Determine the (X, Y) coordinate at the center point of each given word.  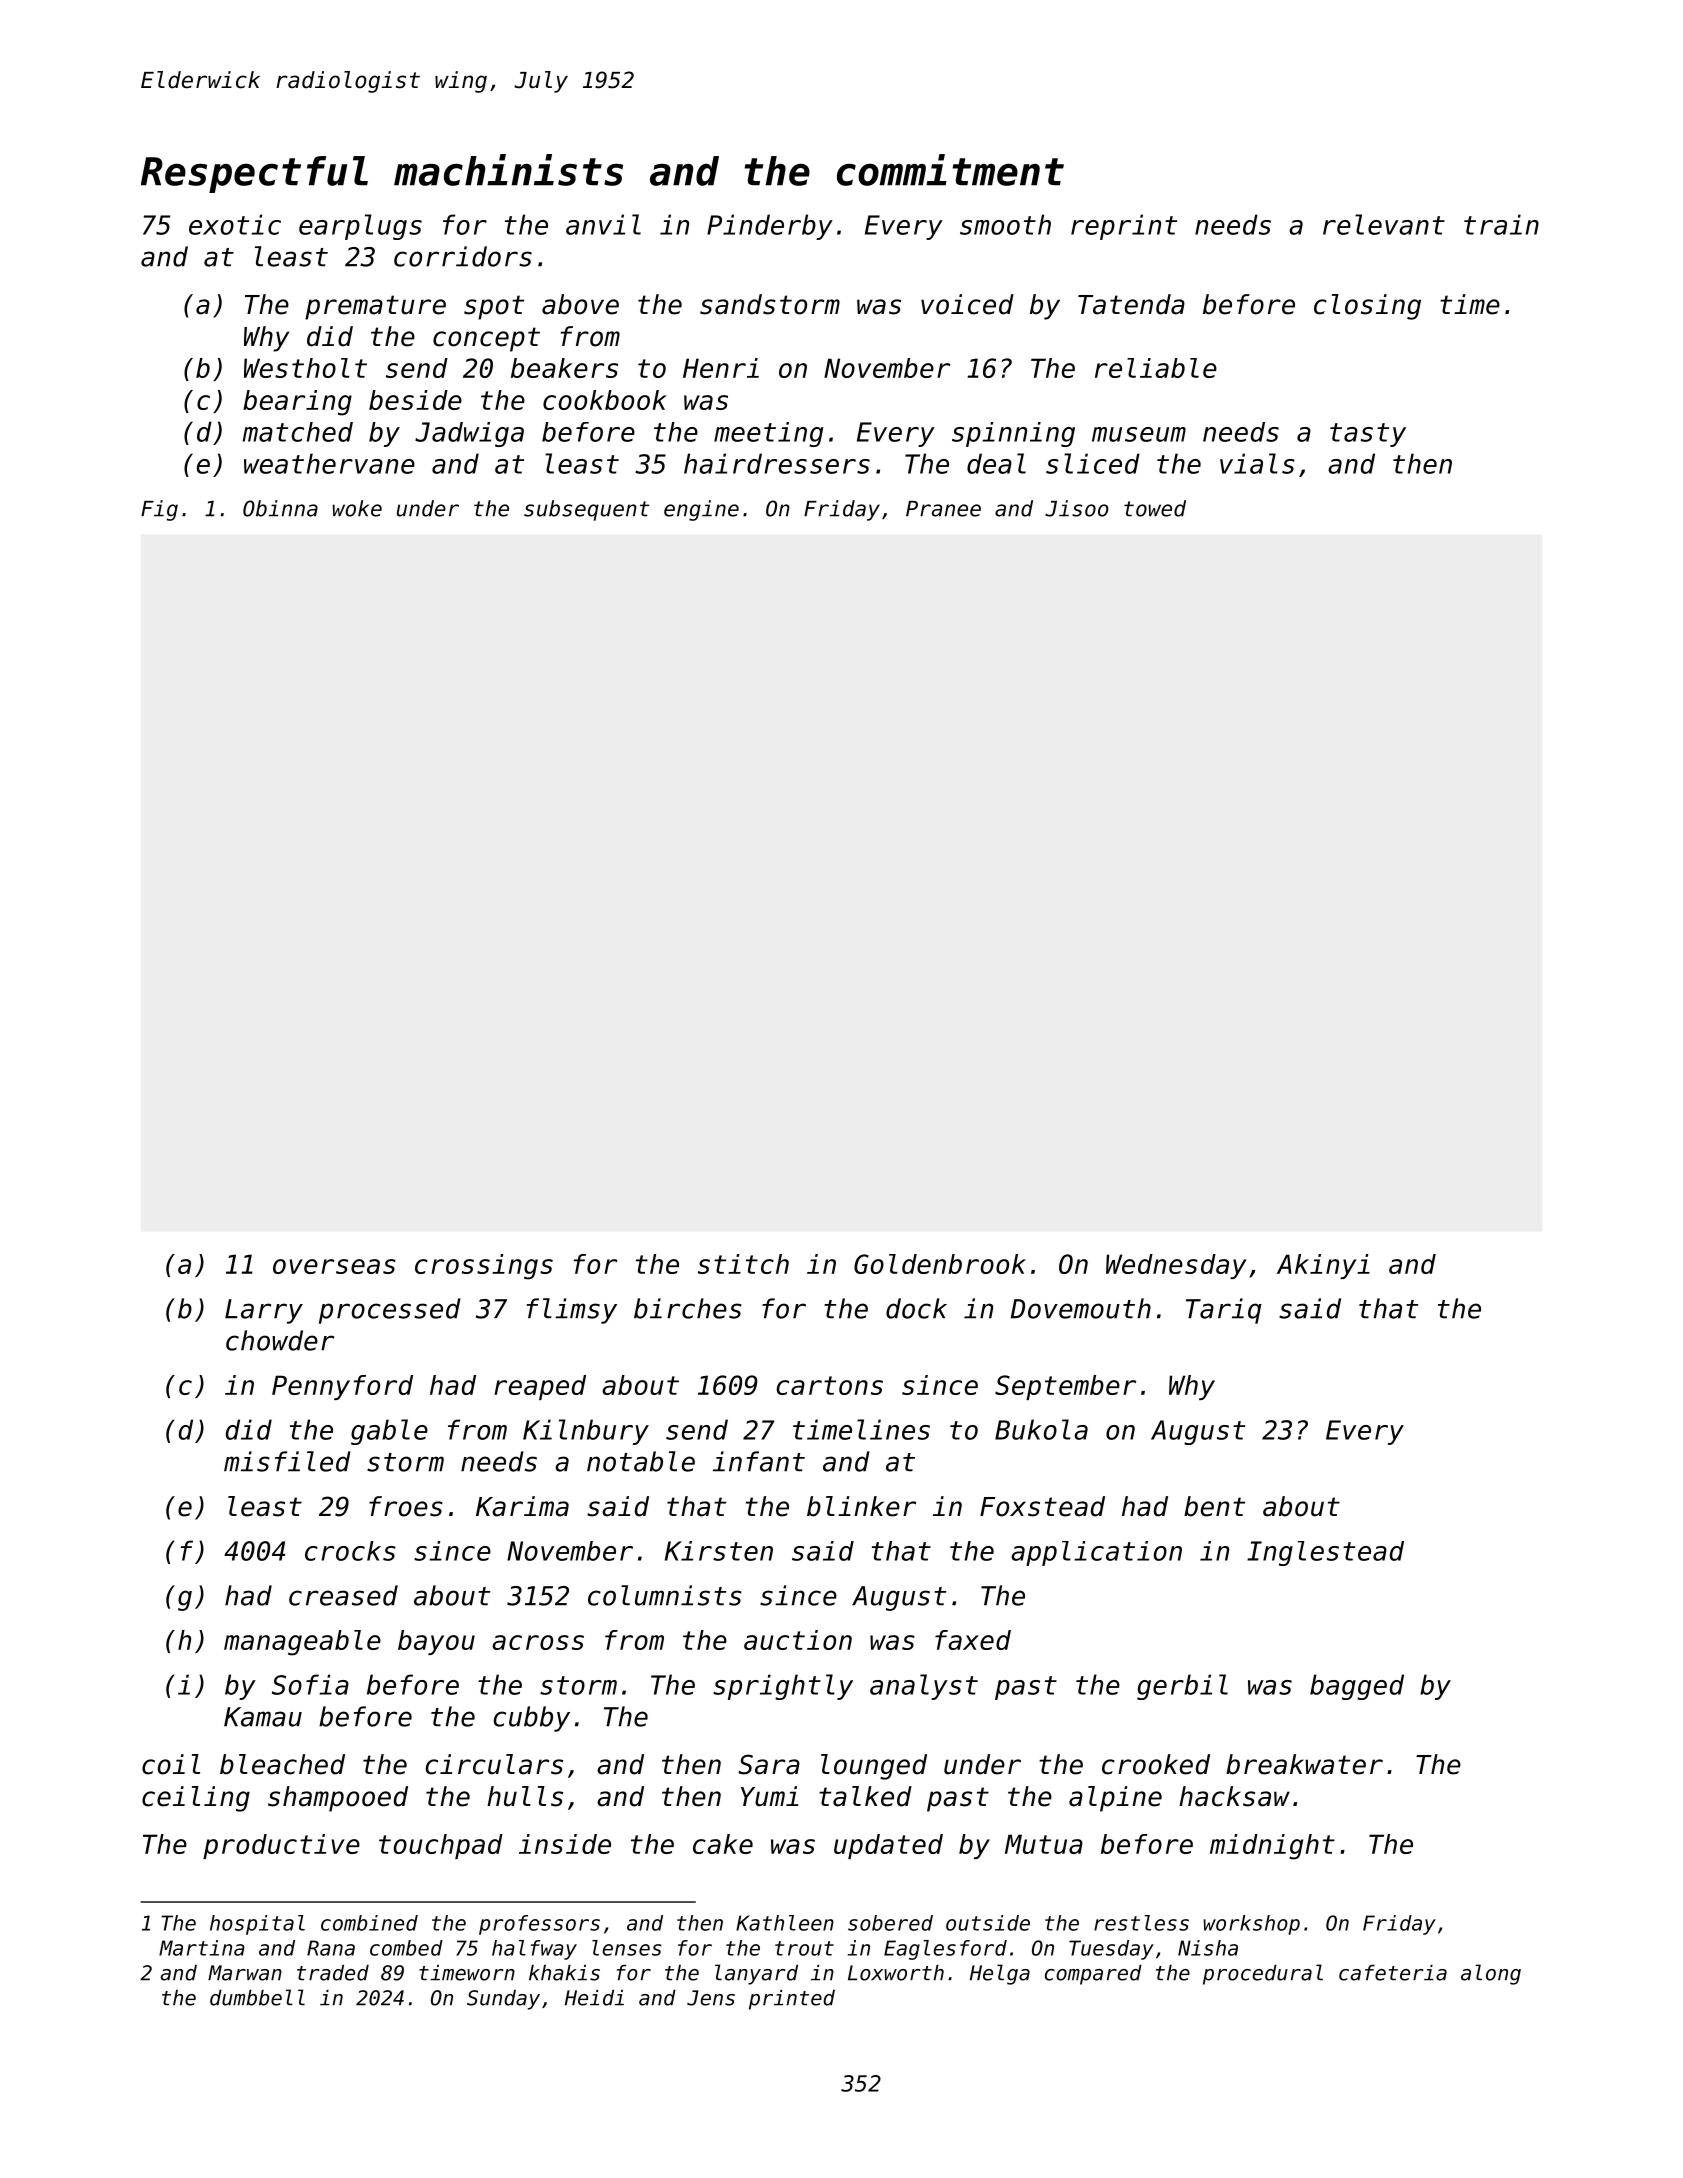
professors (539, 1925)
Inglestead (1325, 1553)
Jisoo (1076, 508)
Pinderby (770, 227)
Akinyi (1323, 1266)
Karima (522, 1506)
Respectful (254, 174)
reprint (1124, 227)
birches (688, 1308)
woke (357, 508)
